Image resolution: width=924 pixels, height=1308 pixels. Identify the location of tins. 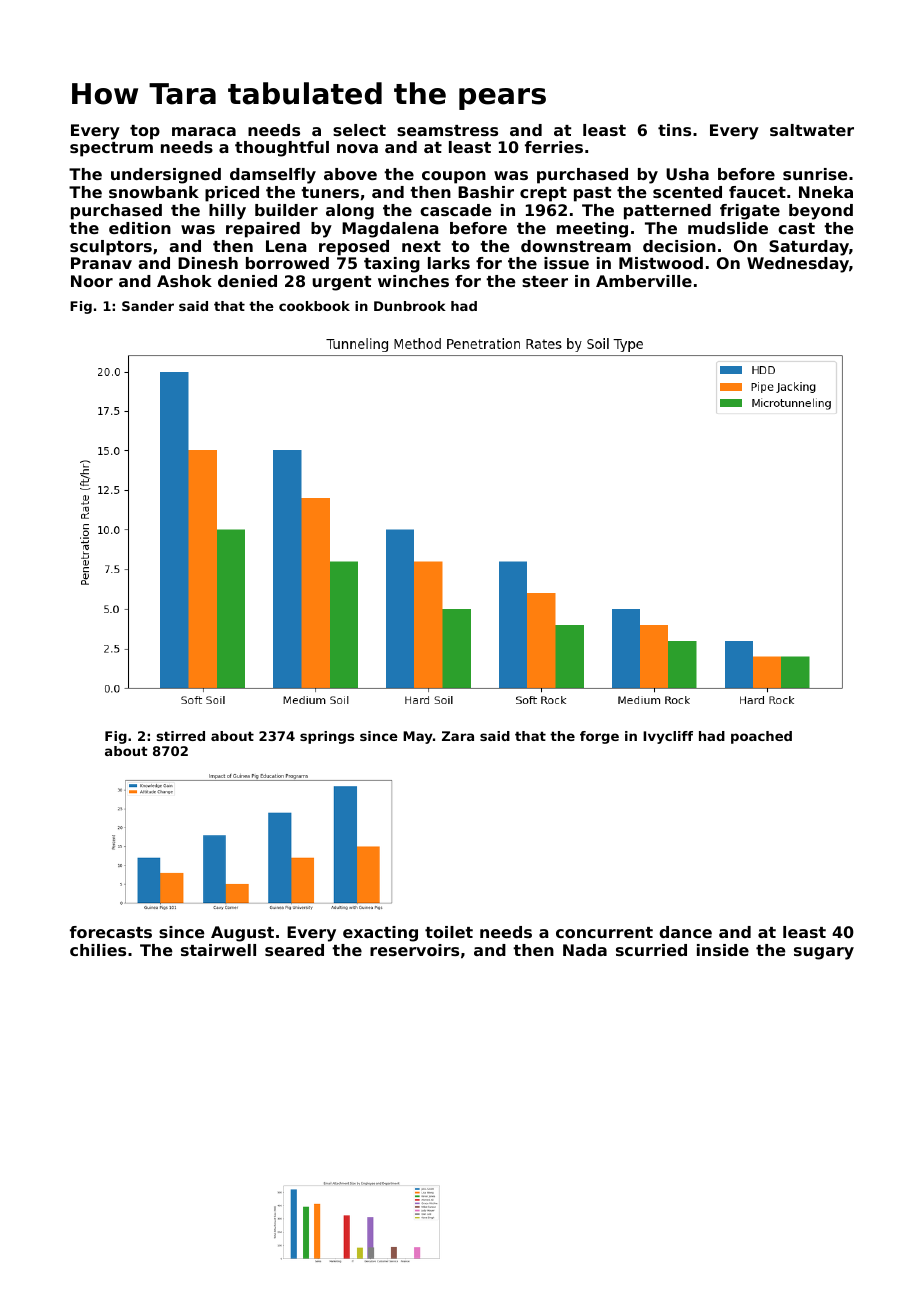
(674, 130).
